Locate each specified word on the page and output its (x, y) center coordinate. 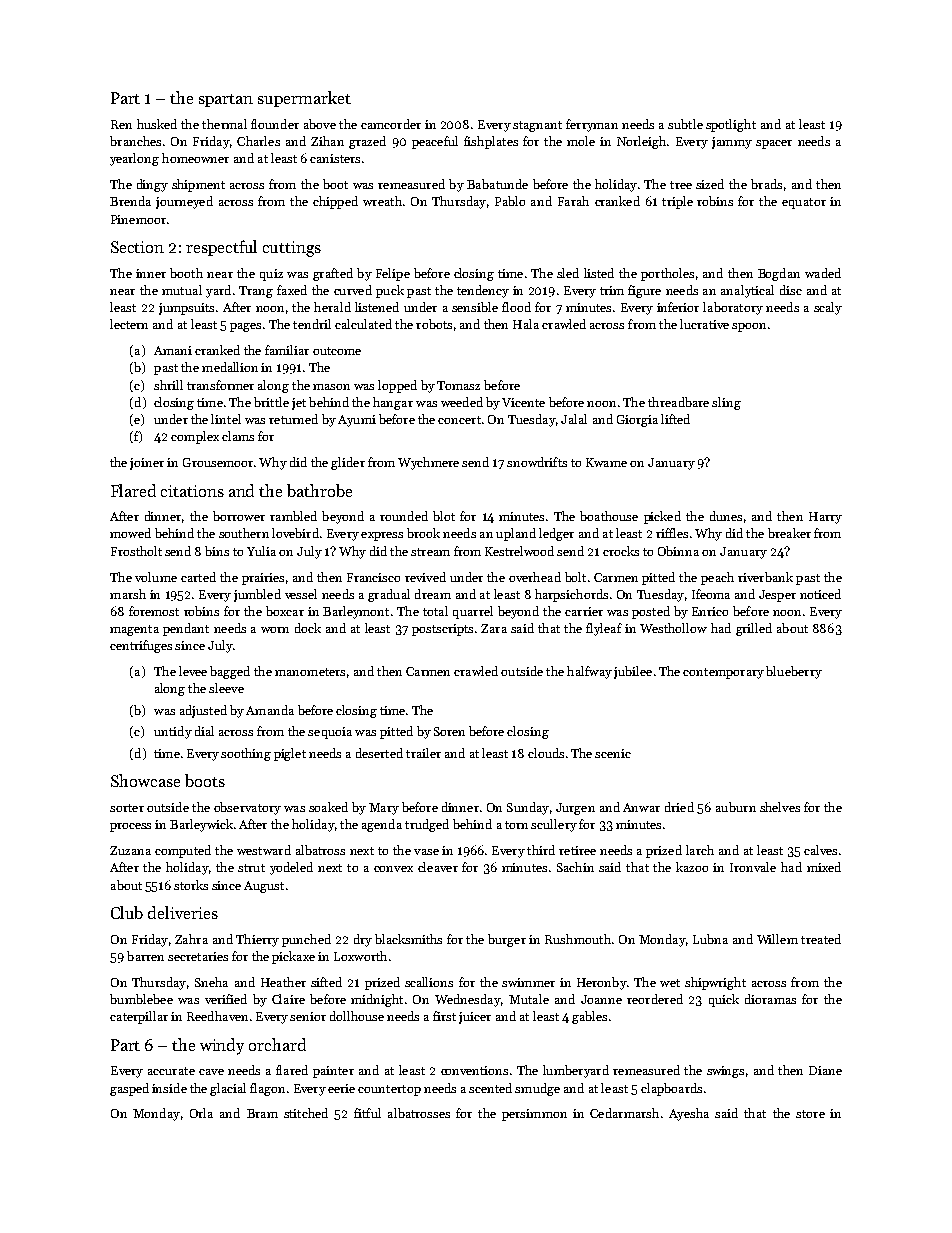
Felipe (393, 274)
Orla (201, 1113)
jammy (732, 143)
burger (507, 940)
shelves (780, 807)
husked (157, 124)
